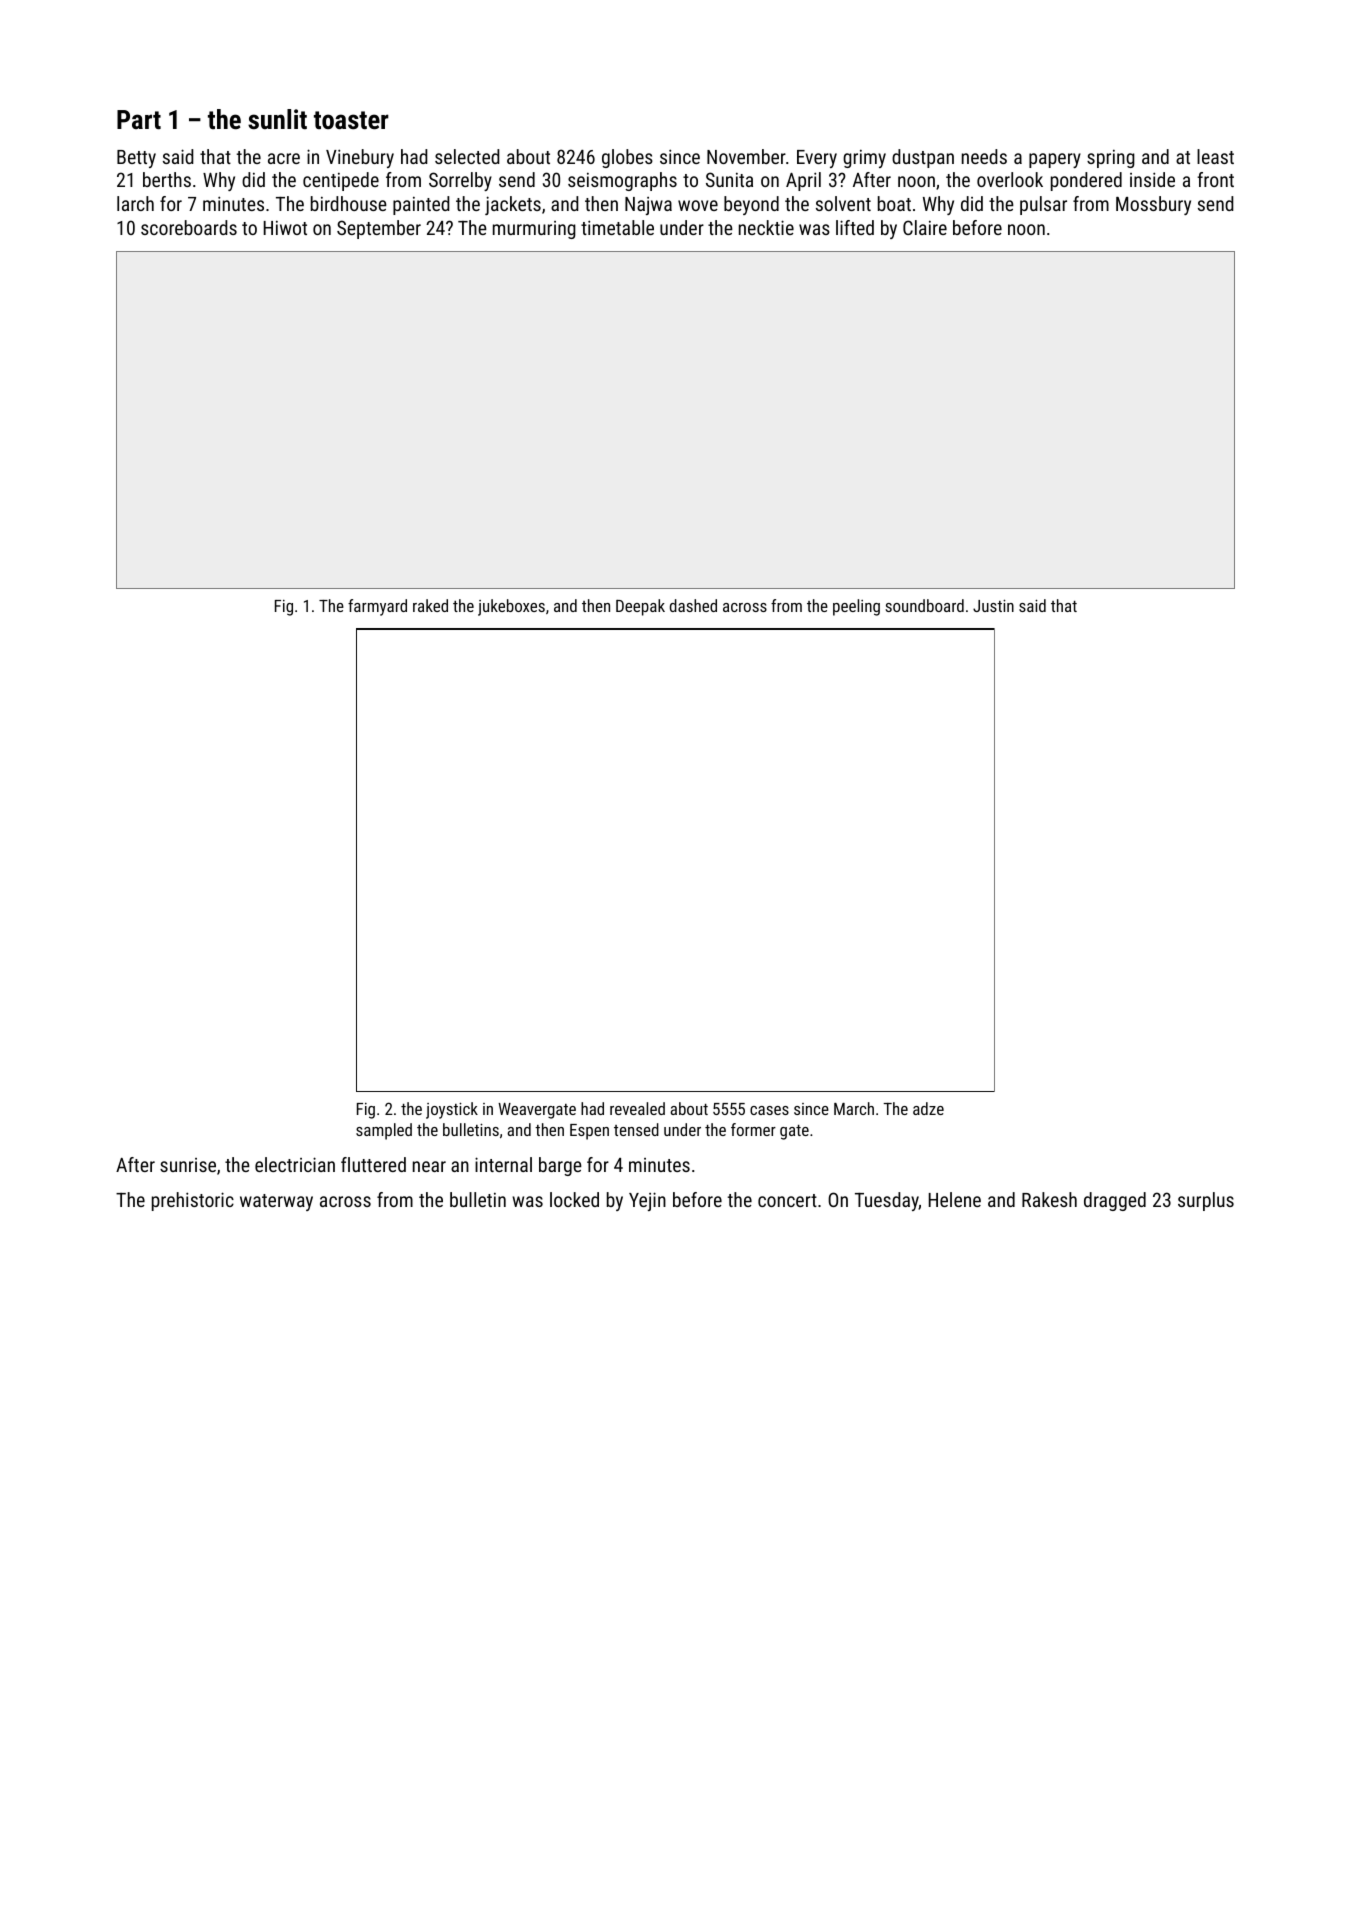  What do you see at coordinates (993, 605) in the screenshot?
I see `Justin` at bounding box center [993, 605].
